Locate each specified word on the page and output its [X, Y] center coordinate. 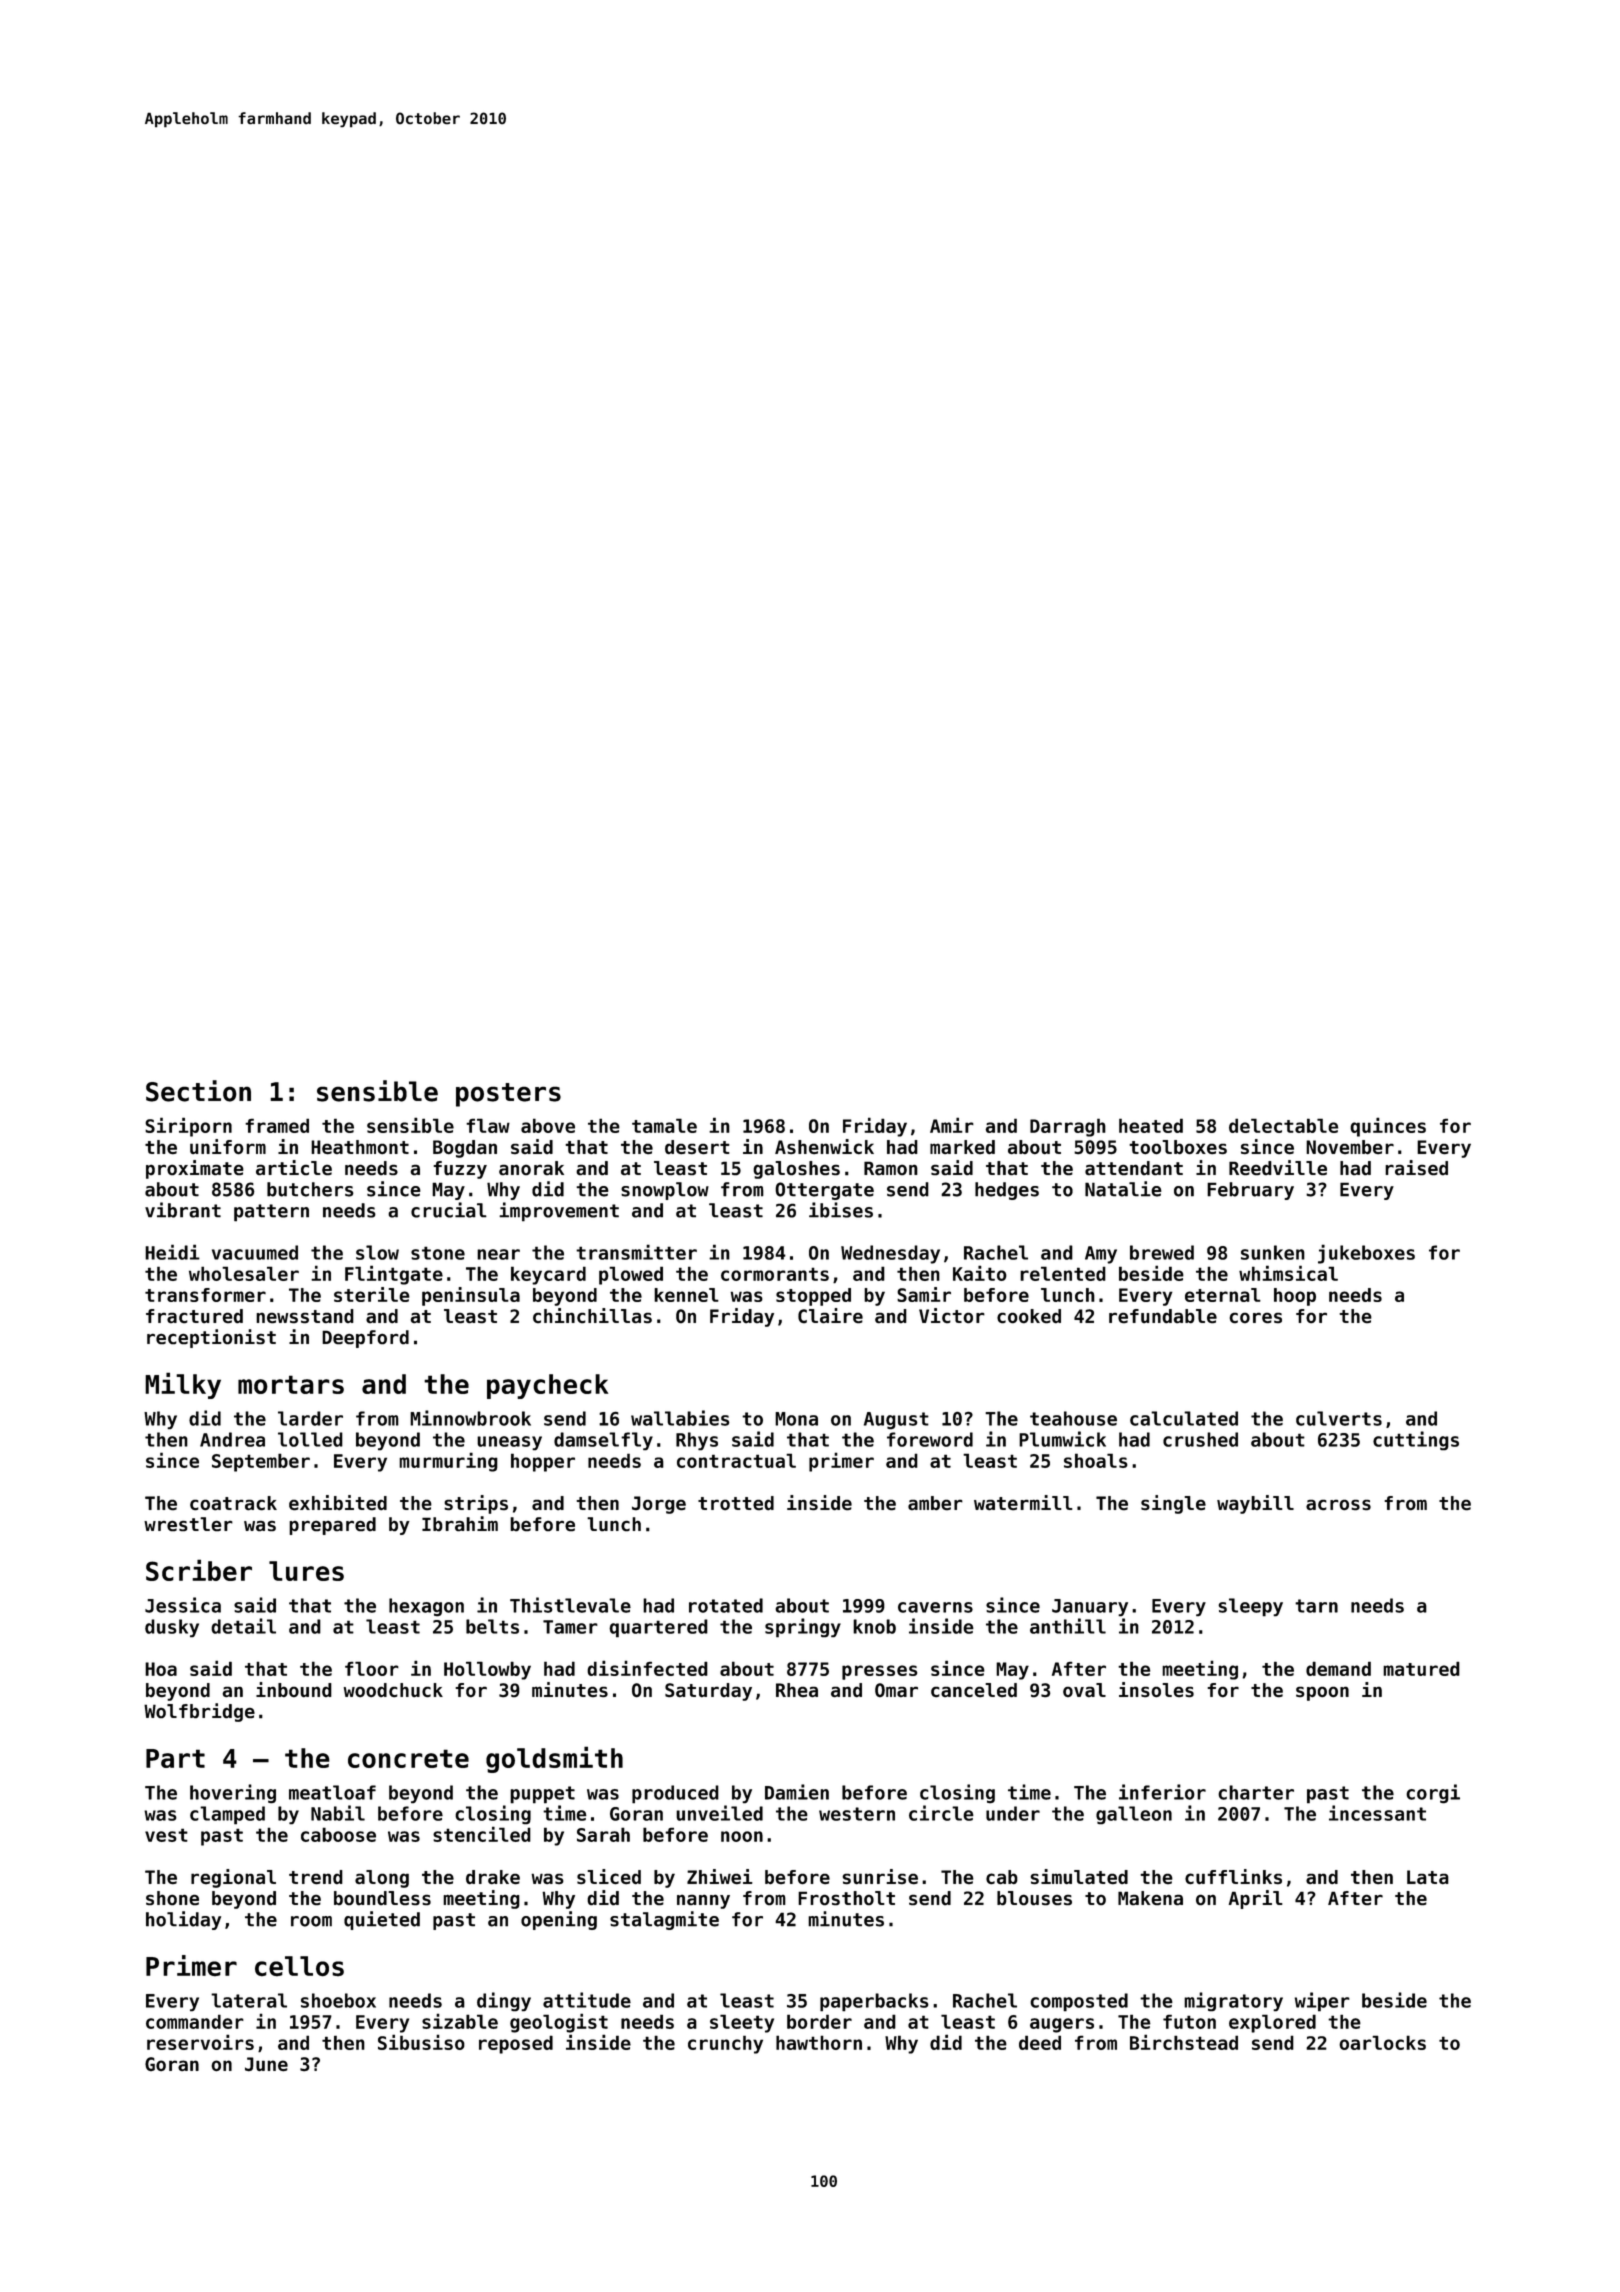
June [266, 2064]
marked [962, 1147]
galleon [1134, 1815]
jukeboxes [1366, 1254]
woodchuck [393, 1690]
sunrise [880, 1877]
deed [1040, 2042]
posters [508, 1095]
